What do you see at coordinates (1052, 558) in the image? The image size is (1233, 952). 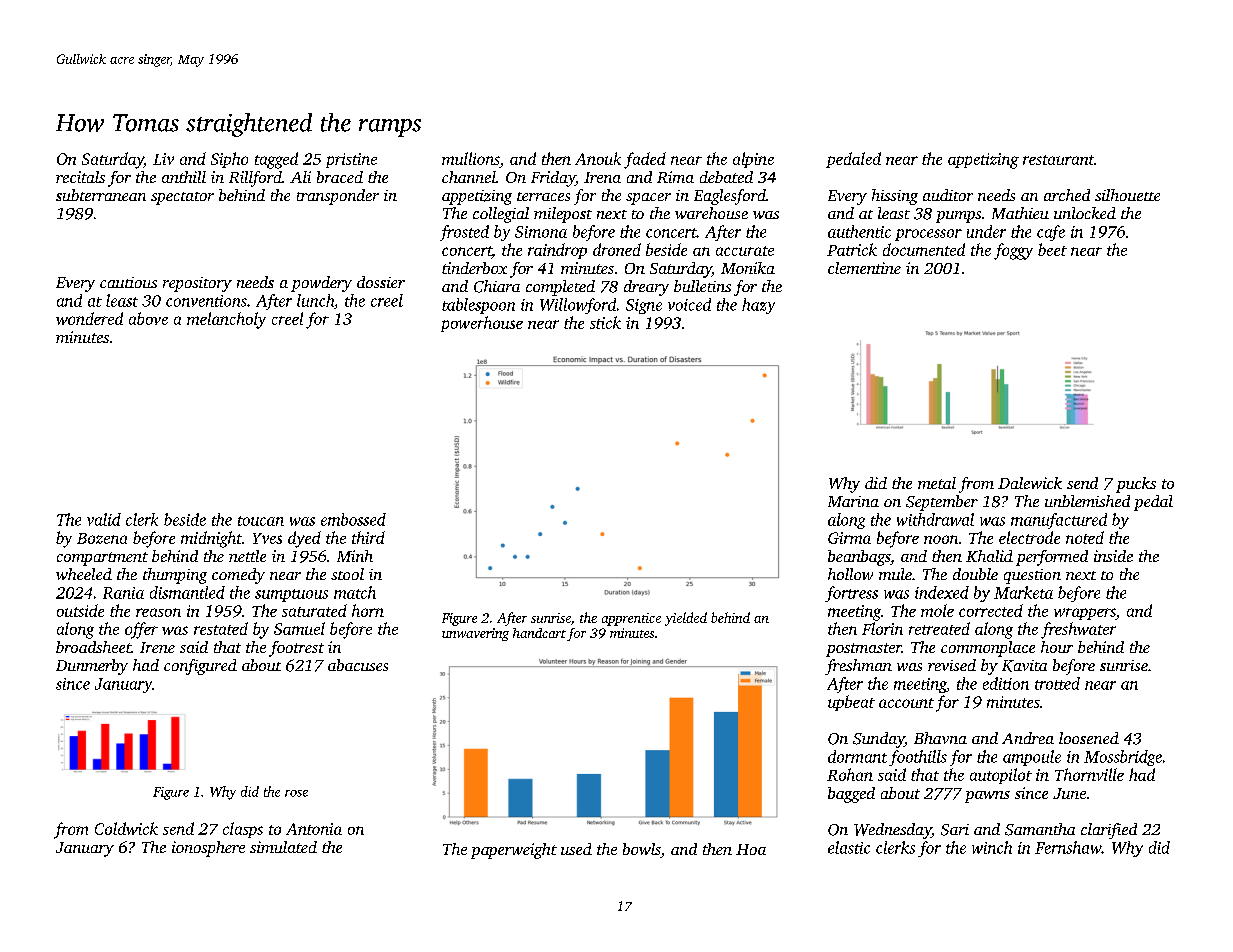 I see `performed` at bounding box center [1052, 558].
